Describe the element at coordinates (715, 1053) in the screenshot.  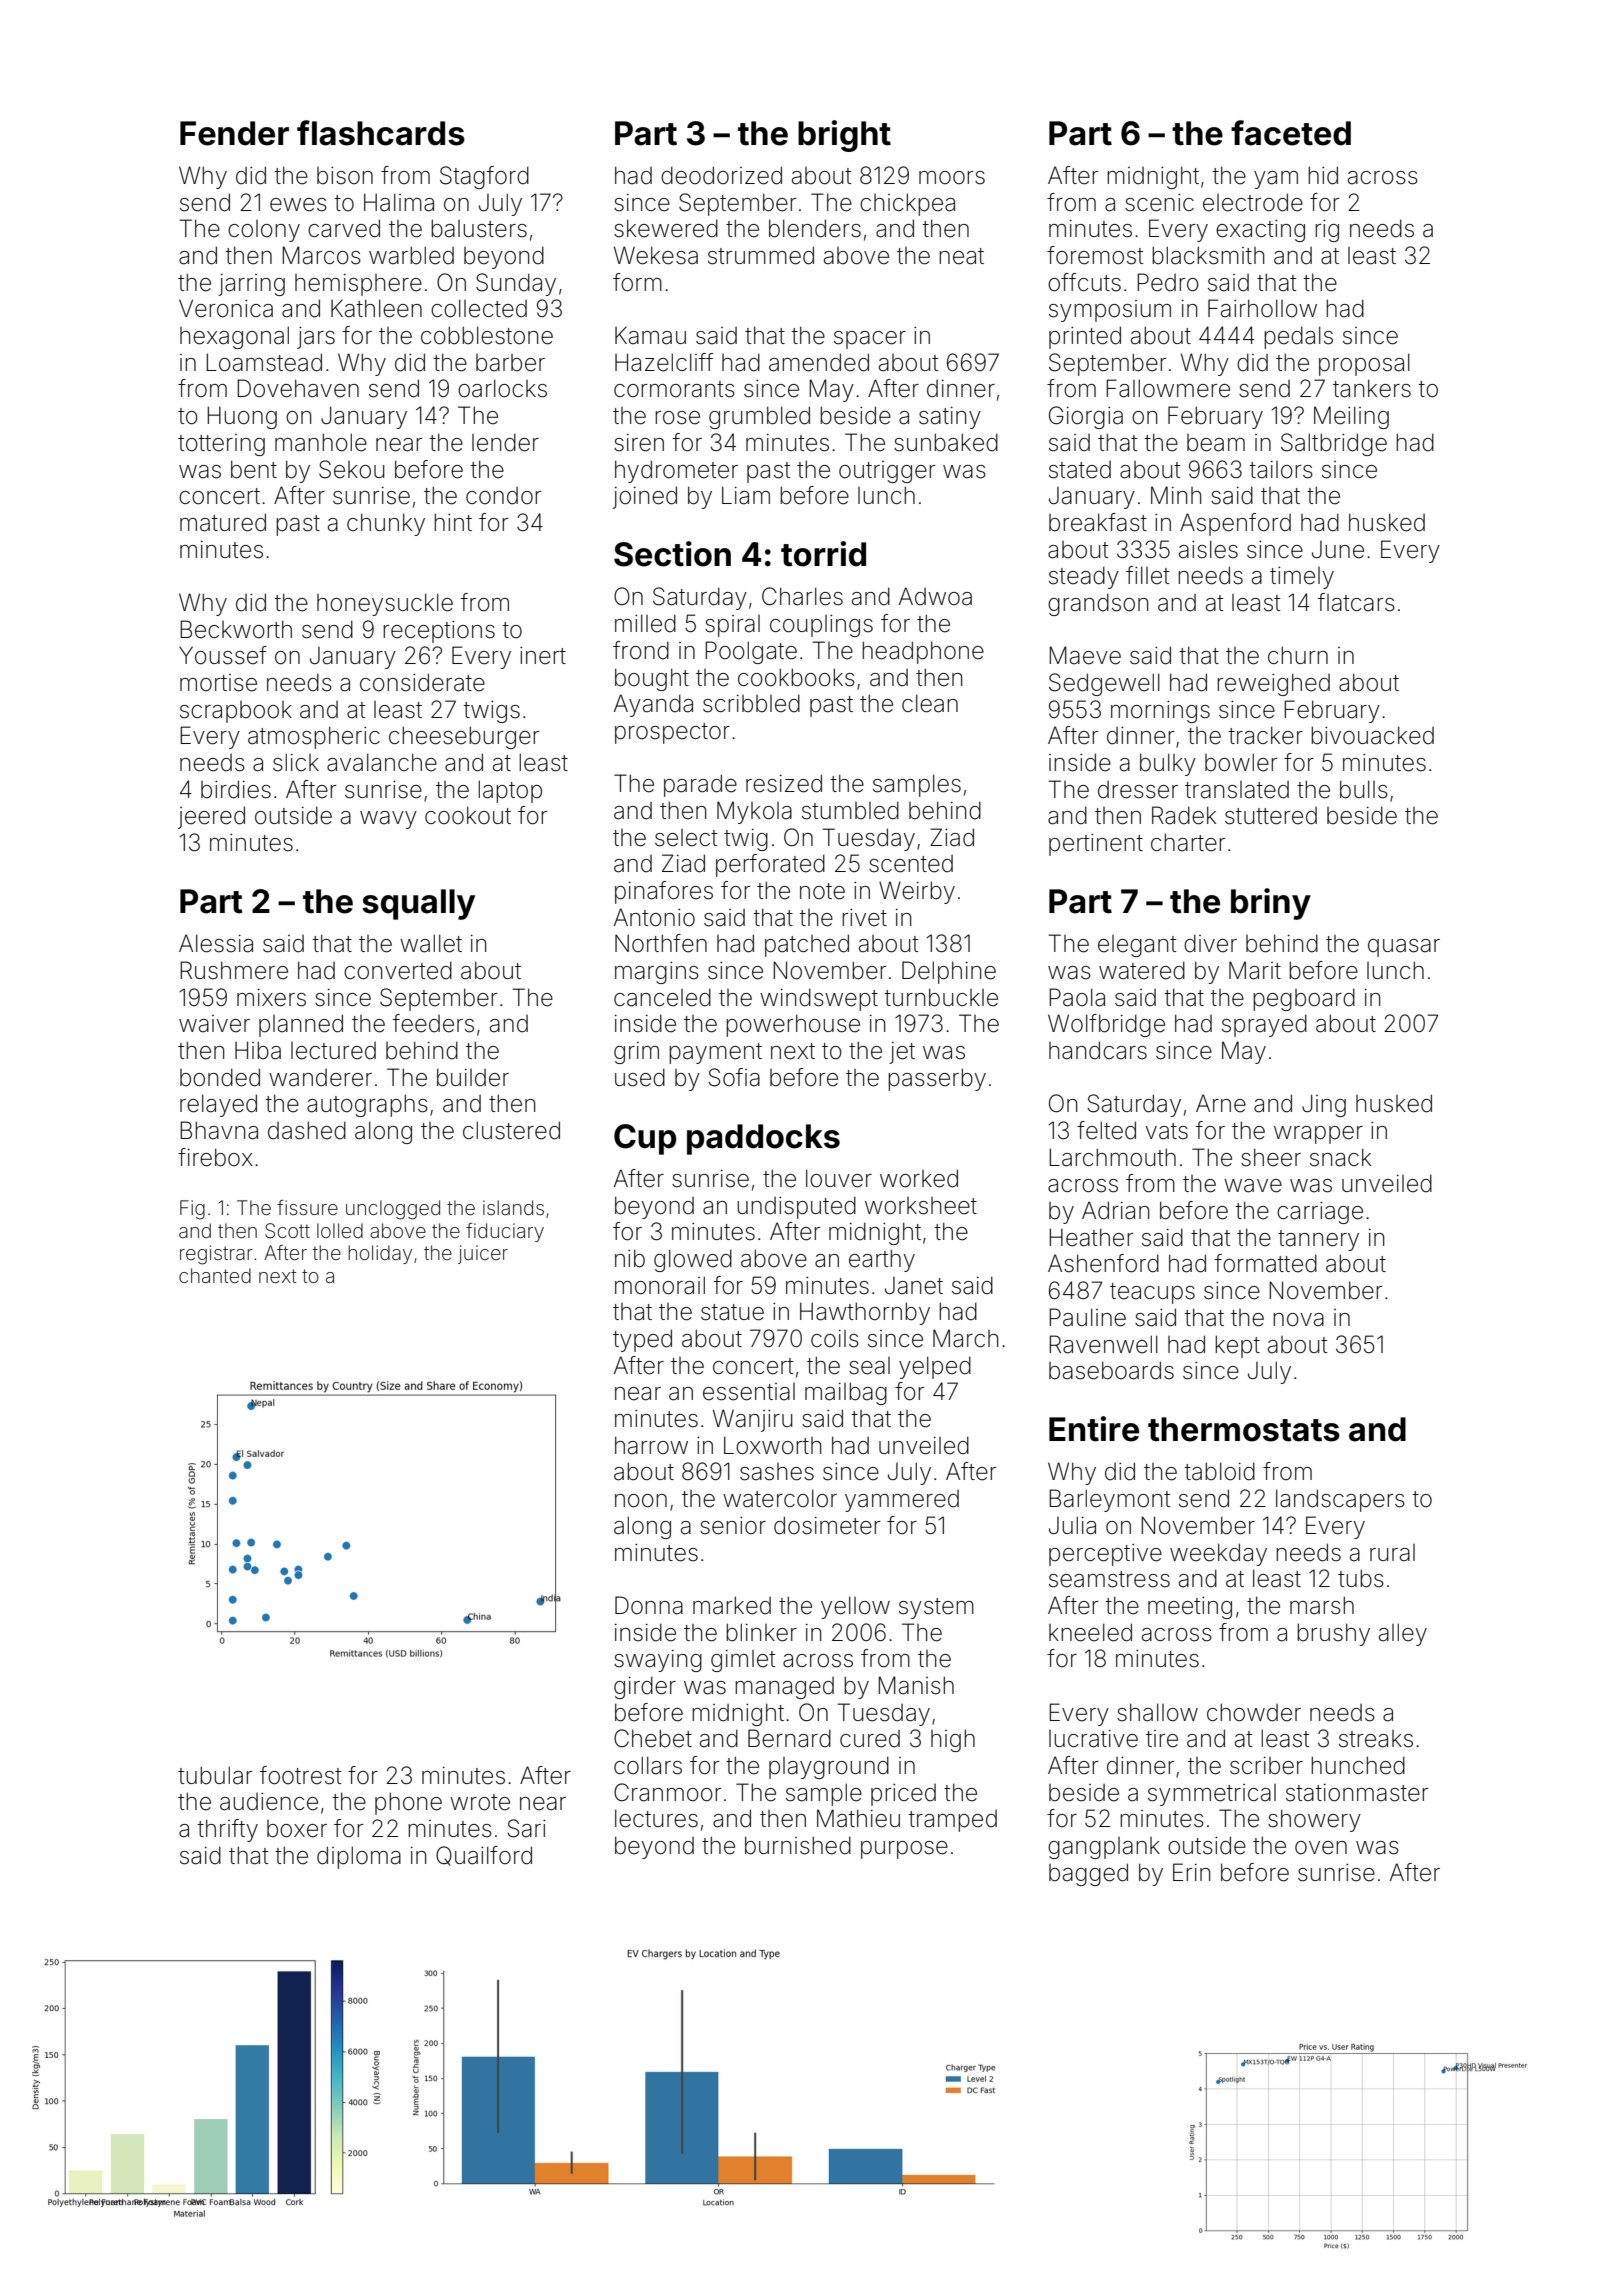
I see `payment` at that location.
